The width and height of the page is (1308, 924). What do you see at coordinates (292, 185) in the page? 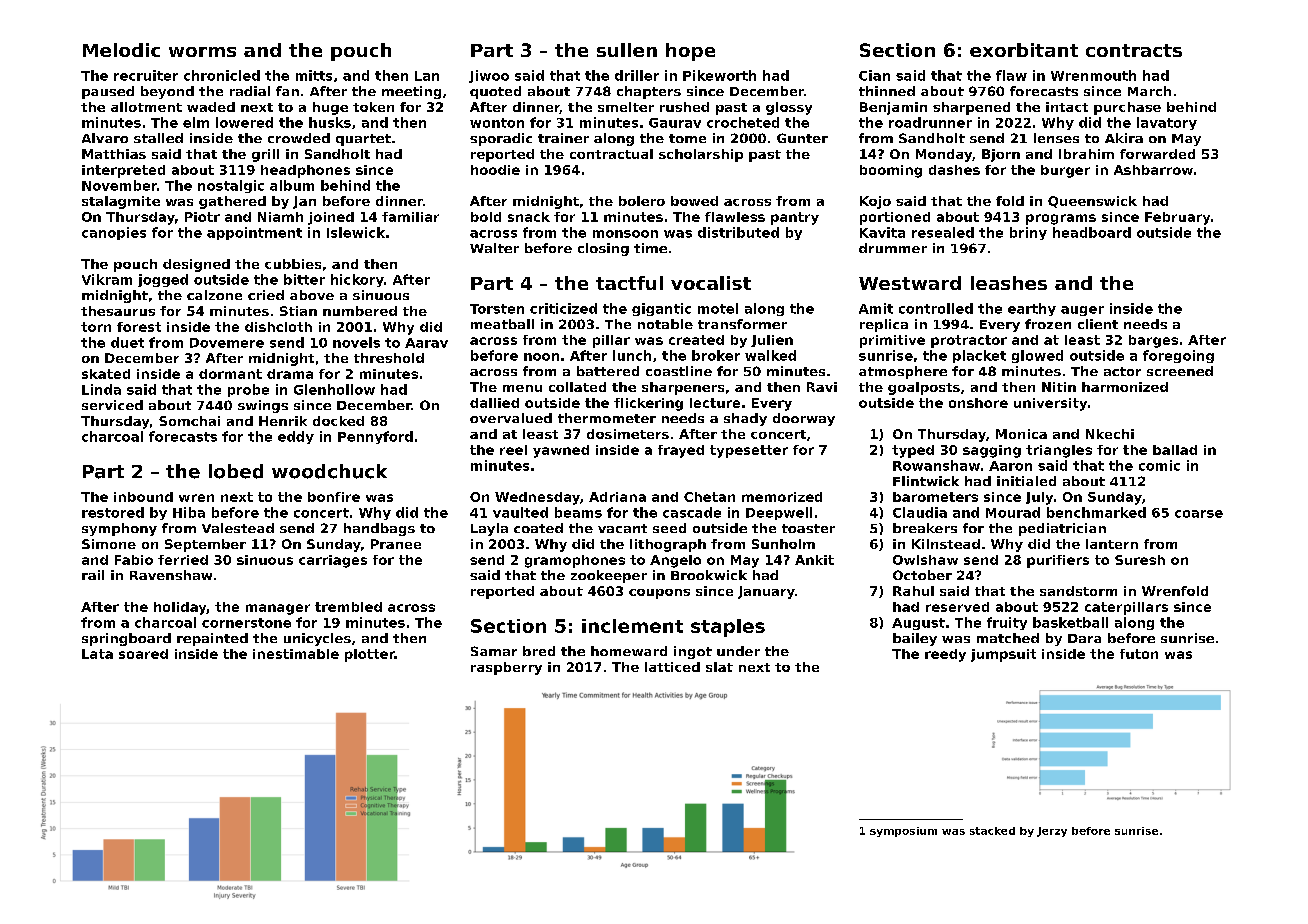
I see `album` at bounding box center [292, 185].
